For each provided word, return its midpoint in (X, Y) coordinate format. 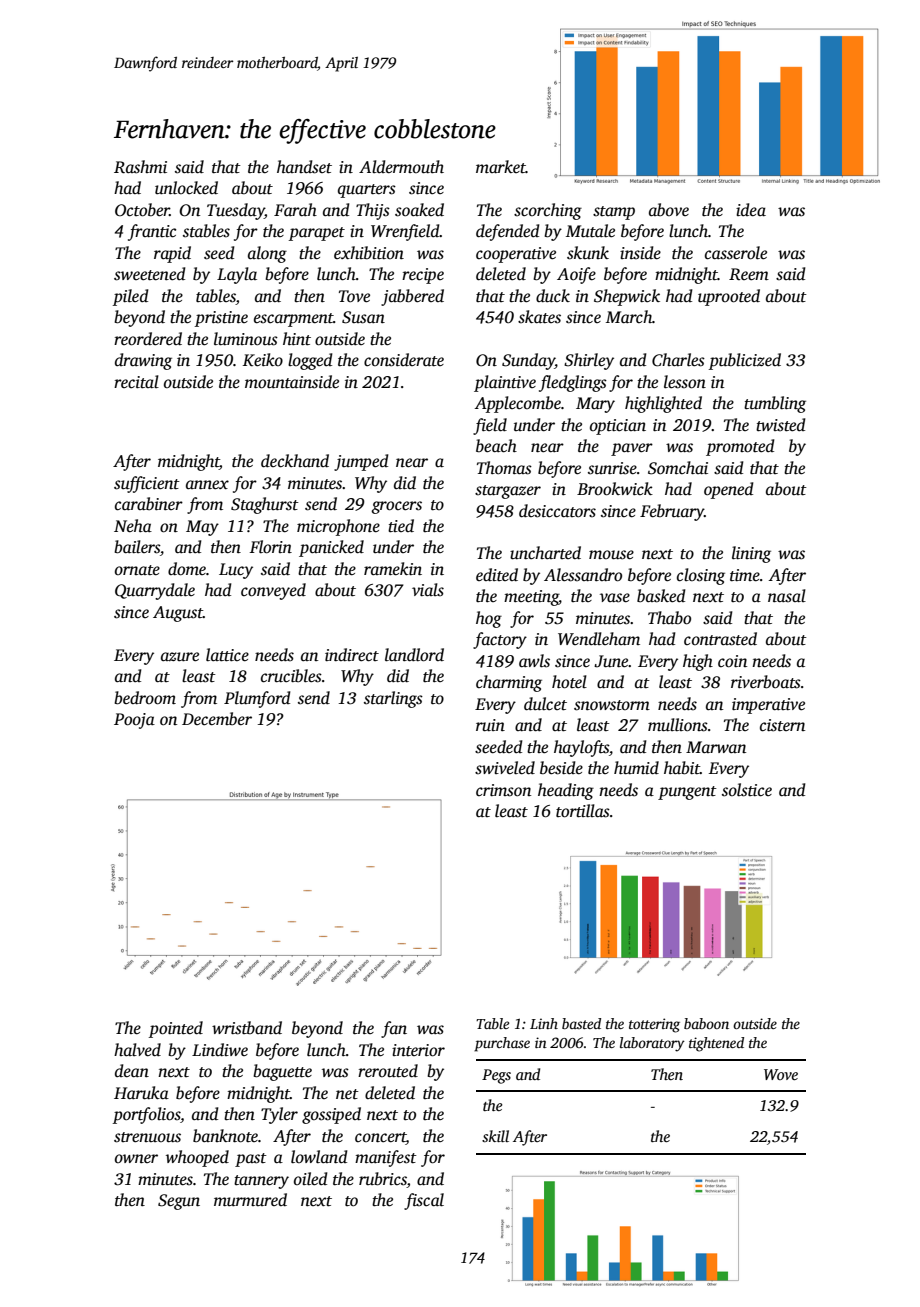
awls (534, 661)
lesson (685, 382)
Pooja (134, 721)
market (501, 167)
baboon (706, 1023)
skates (539, 317)
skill (495, 1136)
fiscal (424, 1201)
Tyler (279, 1115)
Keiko (263, 360)
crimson (503, 790)
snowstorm (612, 705)
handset (304, 167)
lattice (227, 655)
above (669, 209)
